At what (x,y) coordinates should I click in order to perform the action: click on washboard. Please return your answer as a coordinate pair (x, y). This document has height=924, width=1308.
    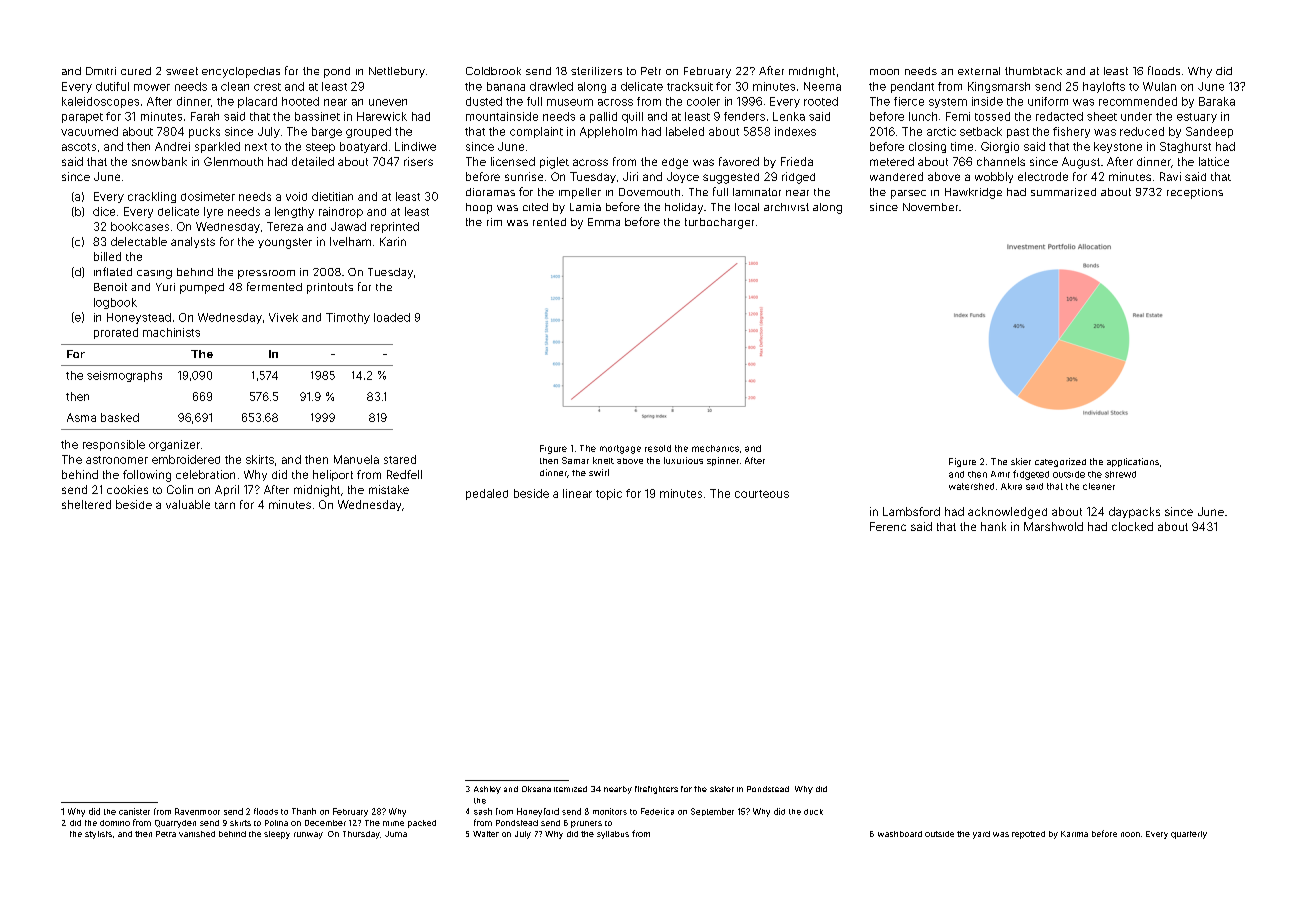
    Looking at the image, I should click on (900, 834).
